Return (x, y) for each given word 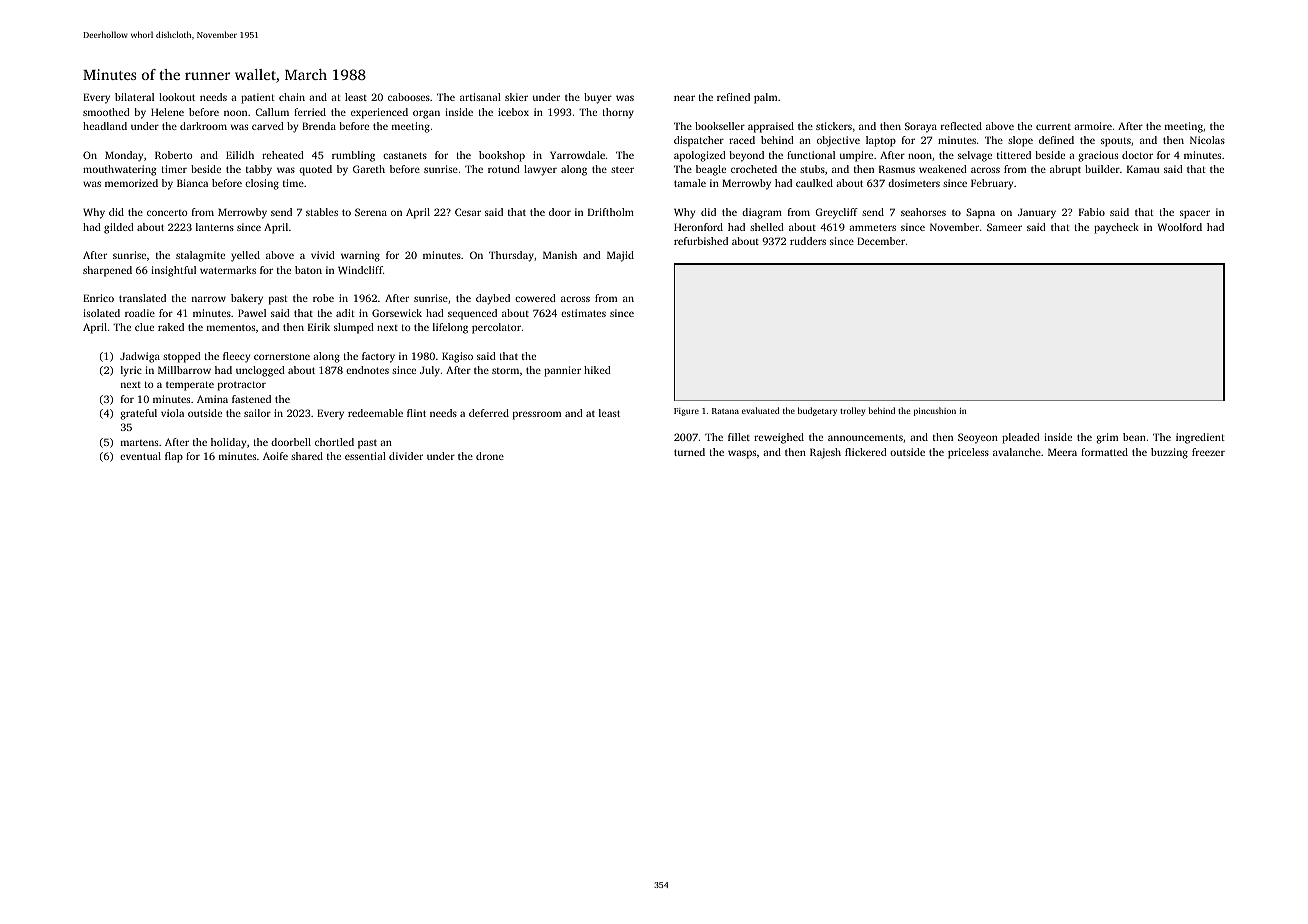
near (684, 98)
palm (765, 98)
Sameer (1004, 227)
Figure (686, 412)
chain (292, 97)
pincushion (935, 411)
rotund (504, 169)
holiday (228, 443)
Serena (371, 212)
